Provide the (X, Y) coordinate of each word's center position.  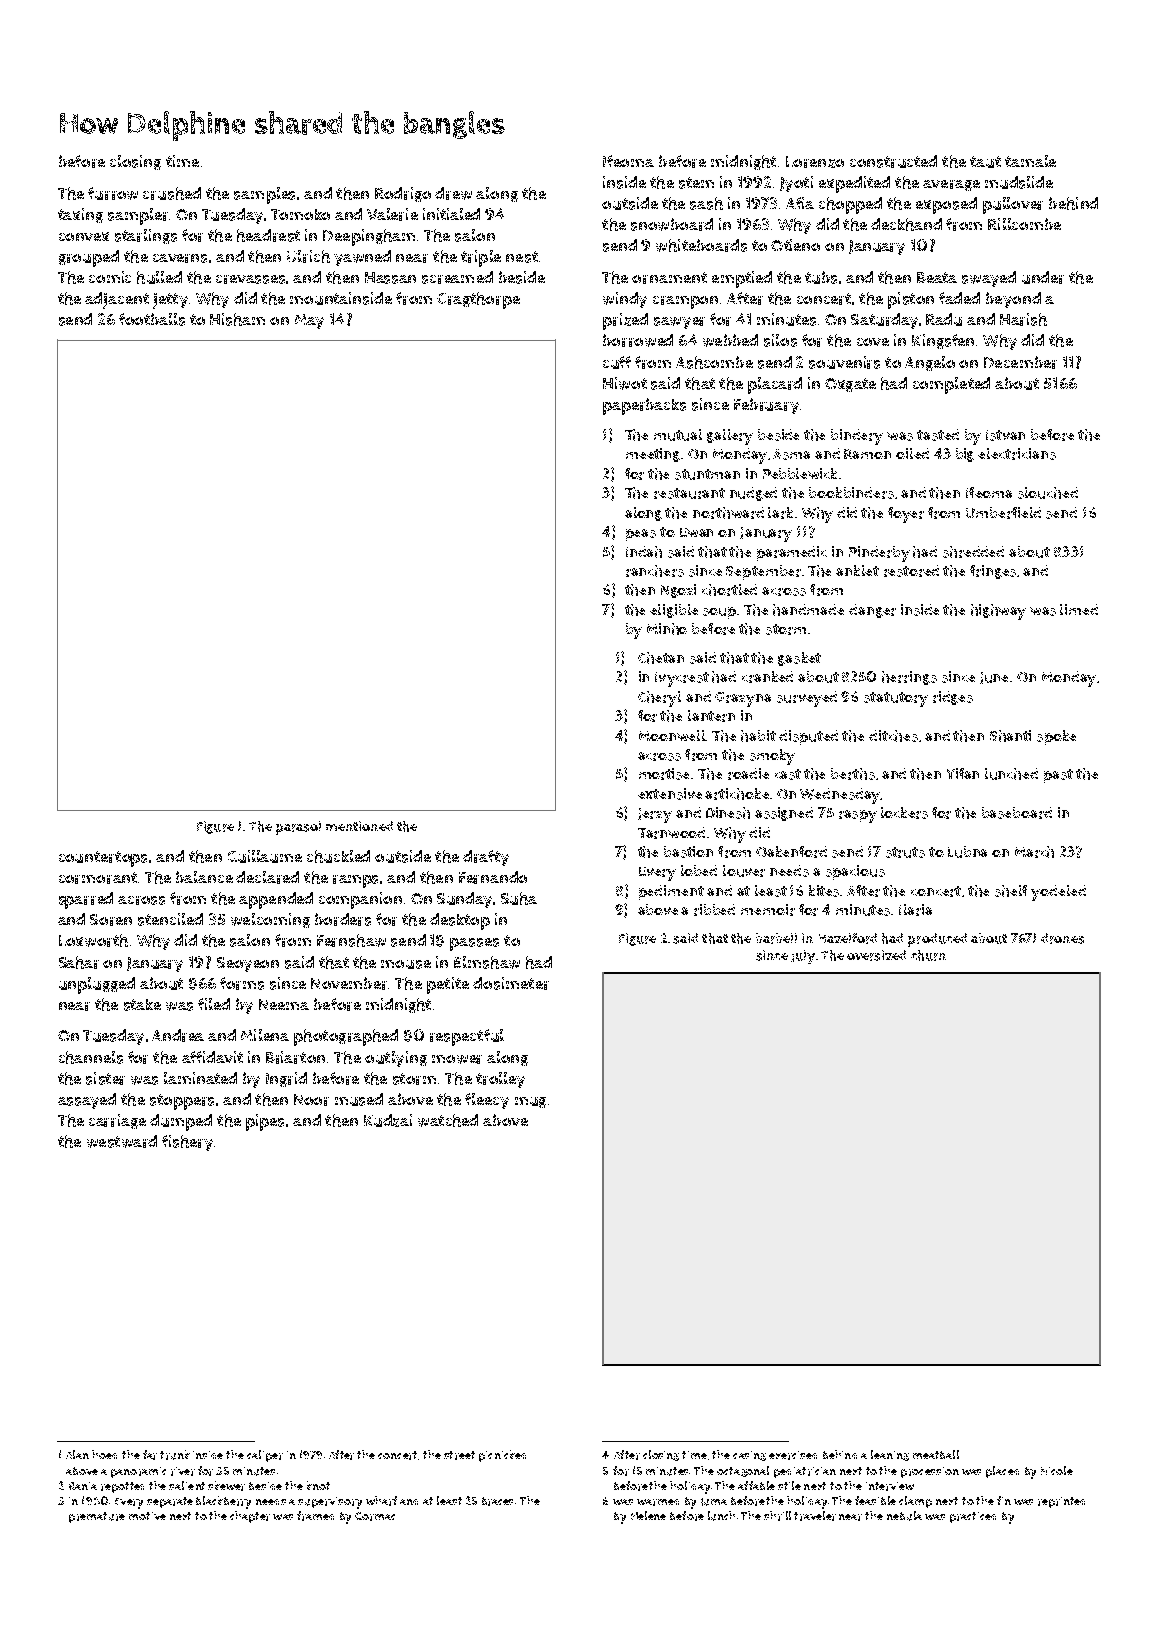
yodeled (1058, 893)
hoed (104, 1454)
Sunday (464, 900)
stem (696, 183)
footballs (152, 319)
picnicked (502, 1456)
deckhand (906, 224)
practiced (973, 1517)
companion (360, 900)
